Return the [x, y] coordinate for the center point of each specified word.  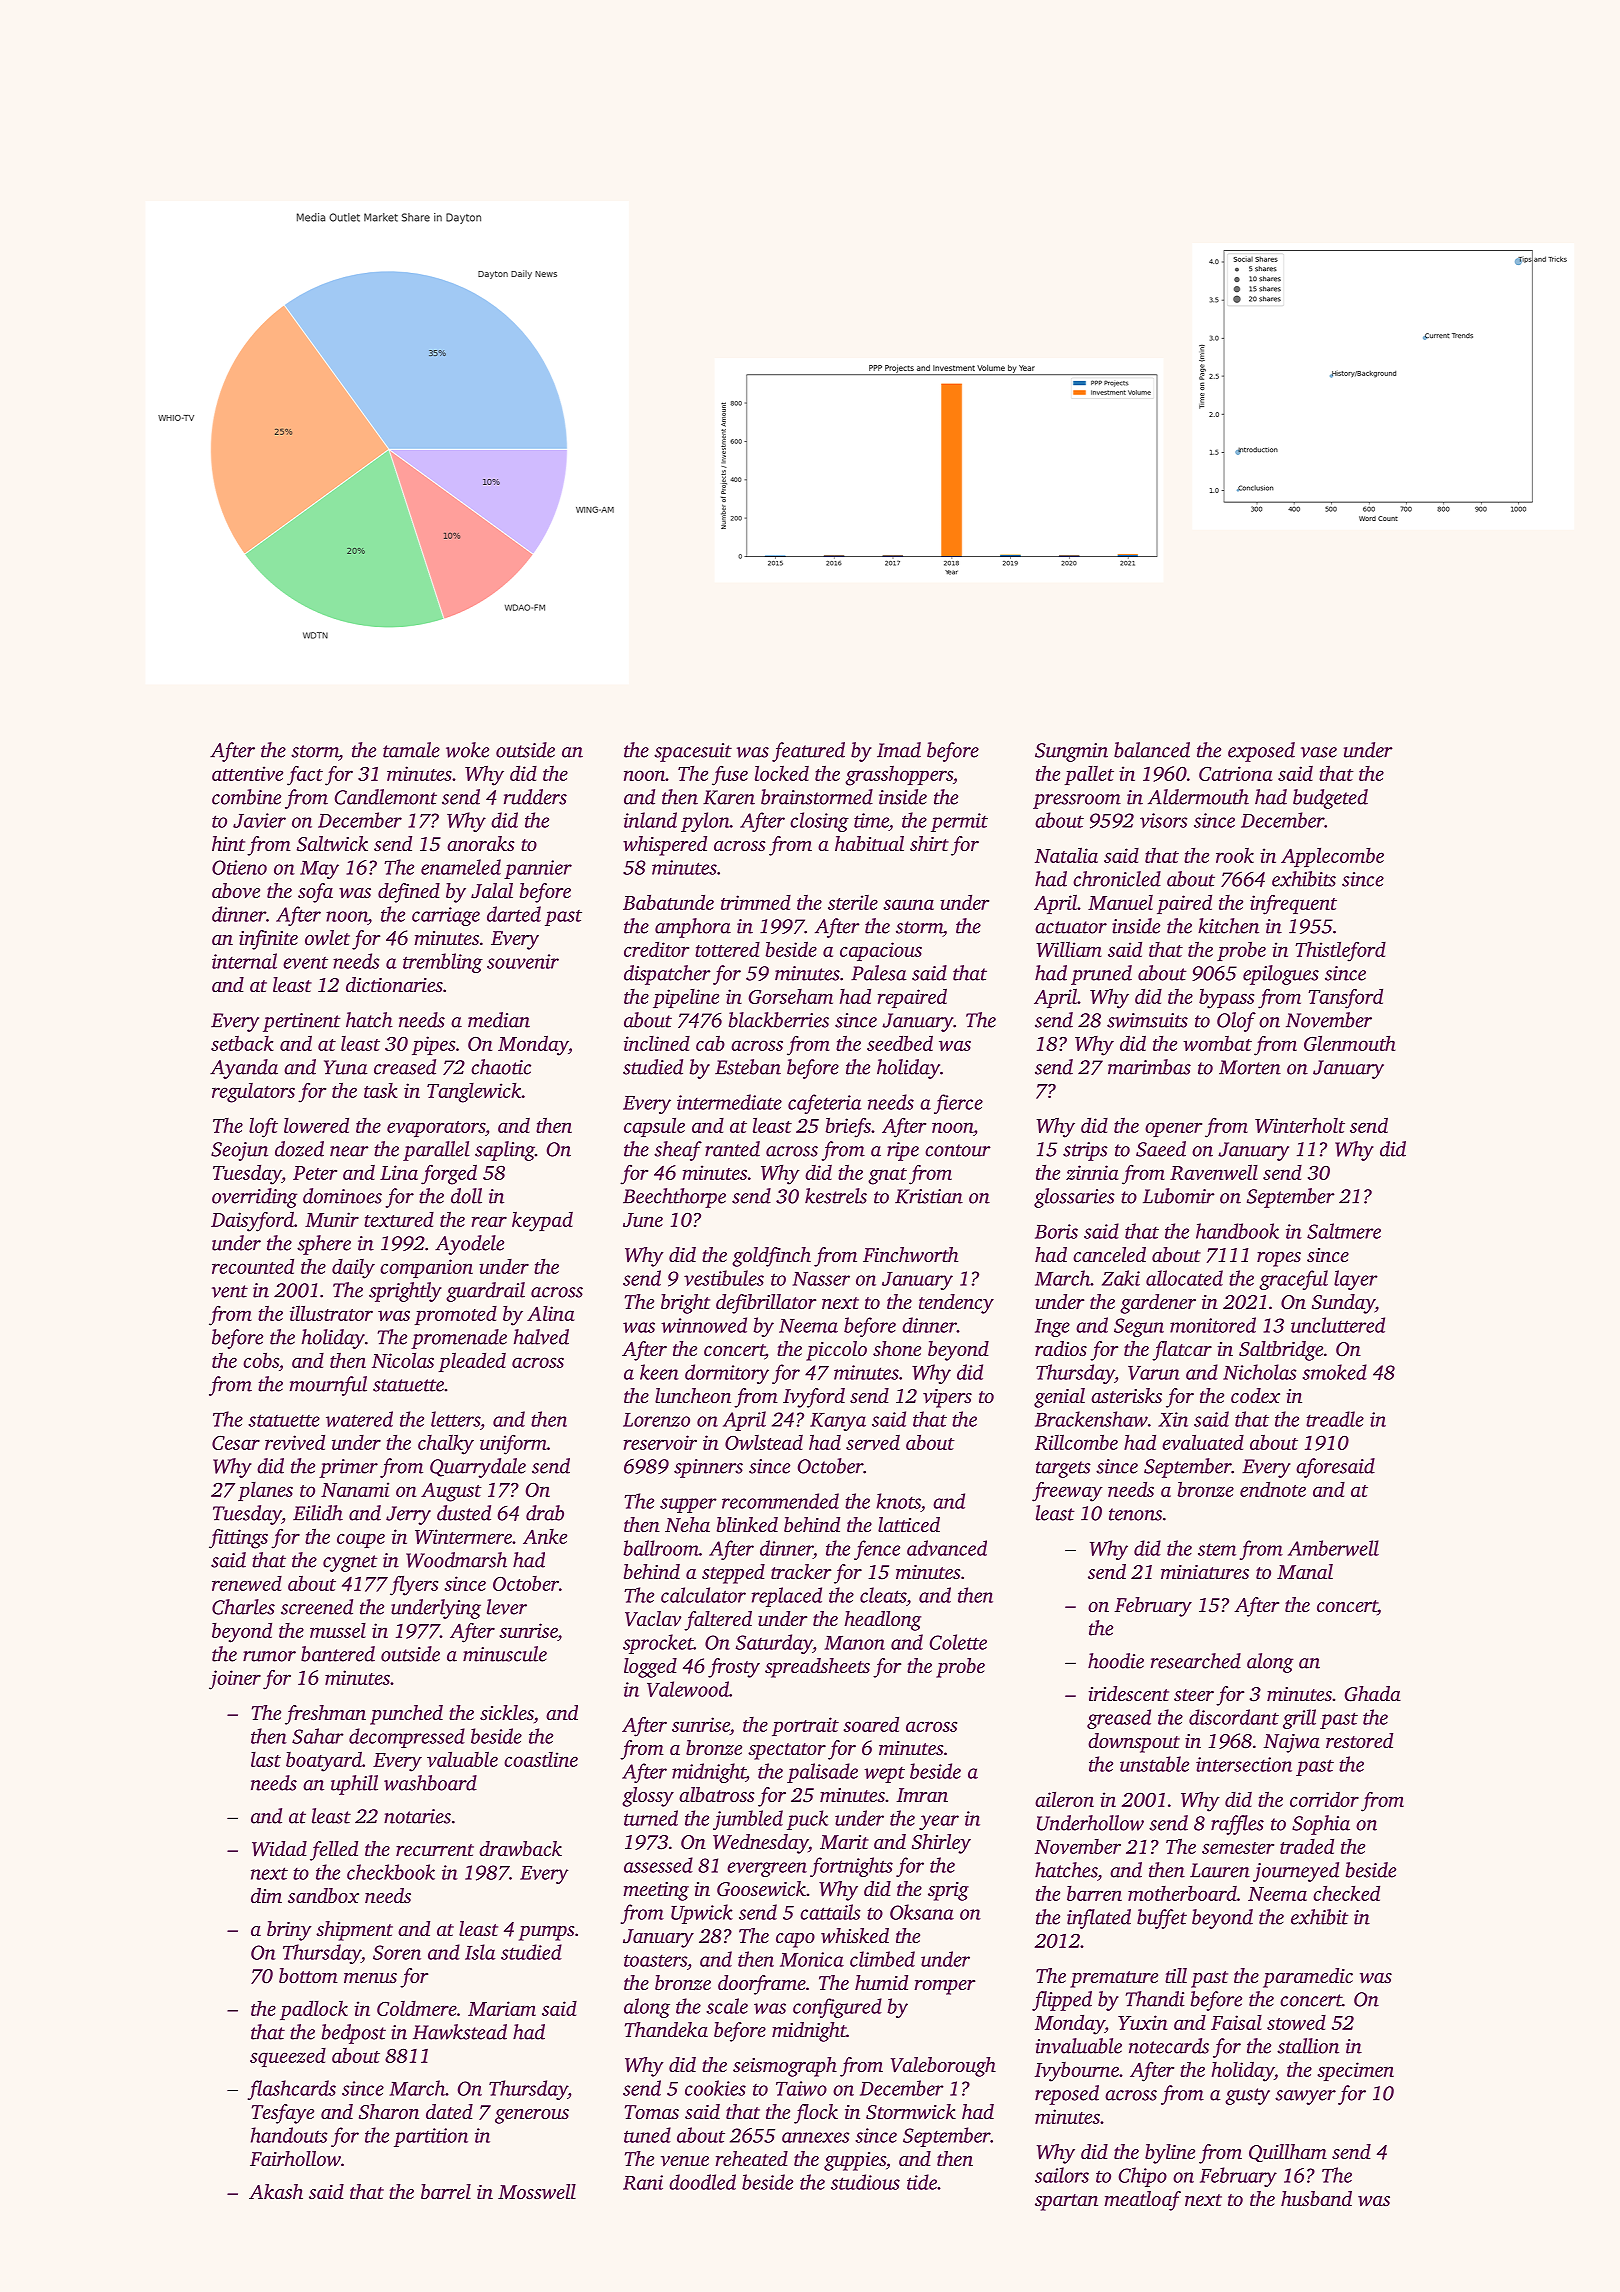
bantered [338, 1654]
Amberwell [1333, 1548]
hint [228, 843]
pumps [547, 1933]
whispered [665, 846]
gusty [1247, 2096]
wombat [1217, 1043]
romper [945, 1987]
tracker [801, 1571]
